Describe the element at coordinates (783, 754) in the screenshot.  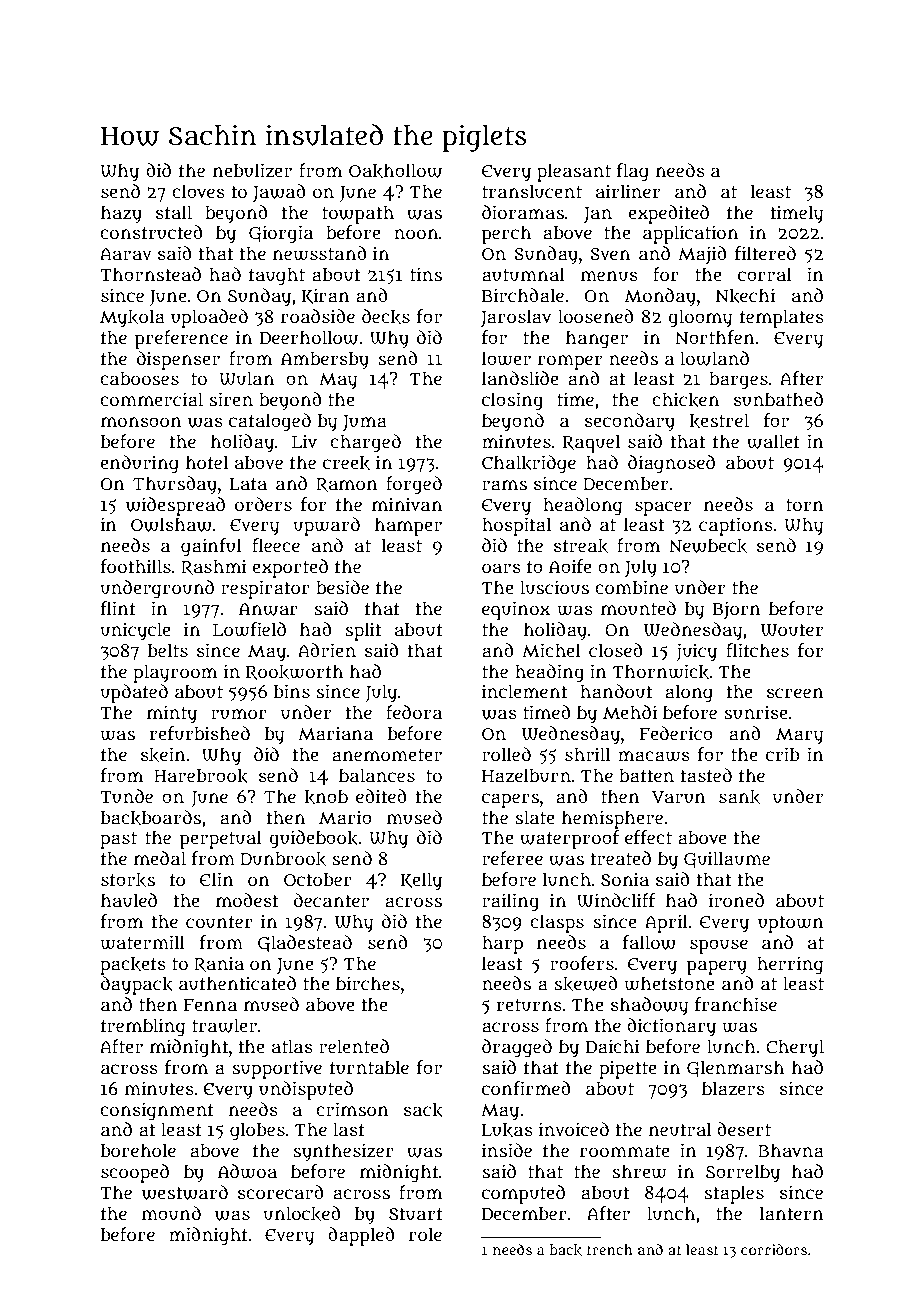
I see `crib` at that location.
